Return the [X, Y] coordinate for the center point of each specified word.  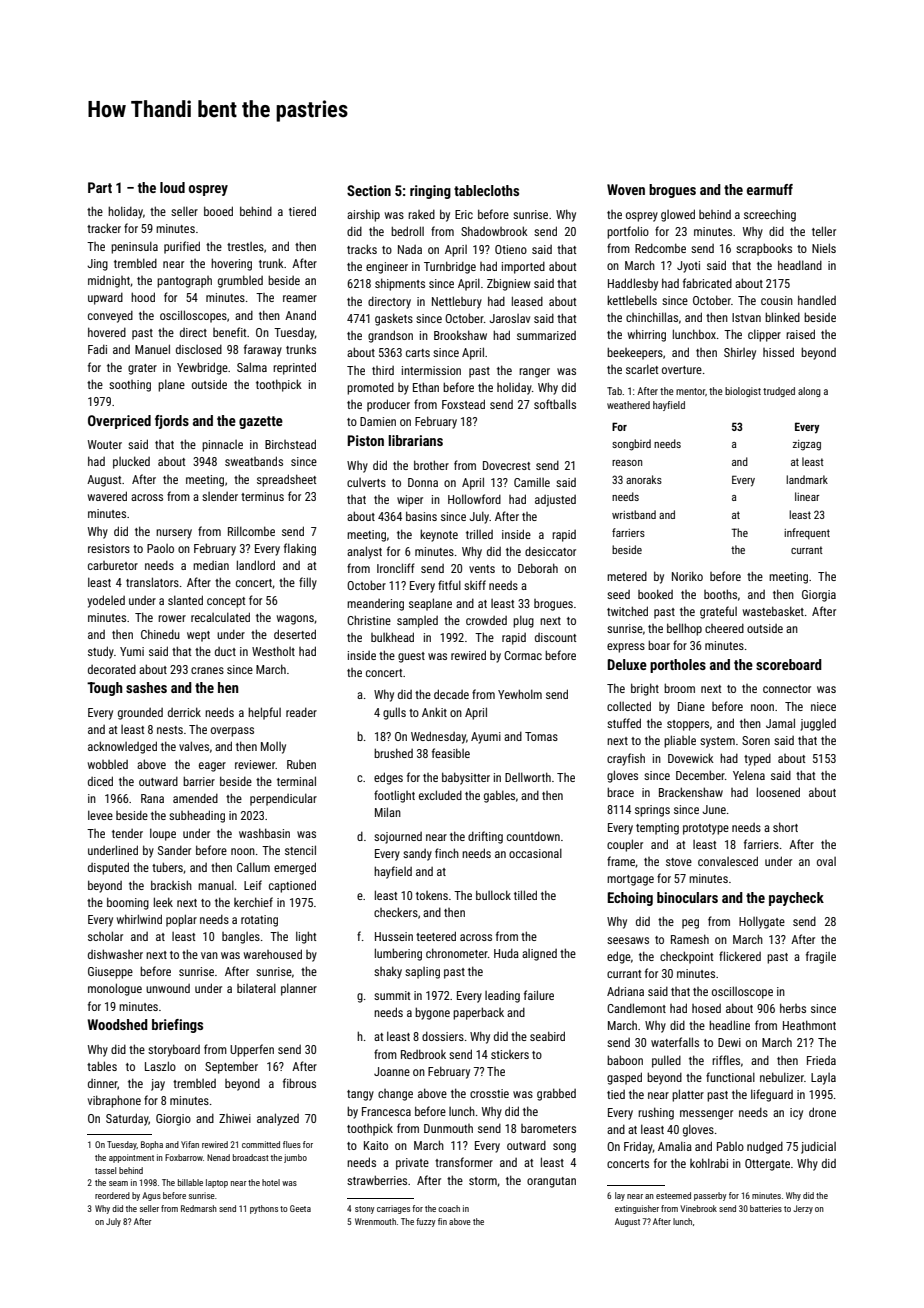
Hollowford [474, 499]
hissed [778, 352]
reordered [112, 1195]
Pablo [730, 1146]
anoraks [644, 479]
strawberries [377, 1180]
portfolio [628, 232]
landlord [256, 565]
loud [172, 187]
